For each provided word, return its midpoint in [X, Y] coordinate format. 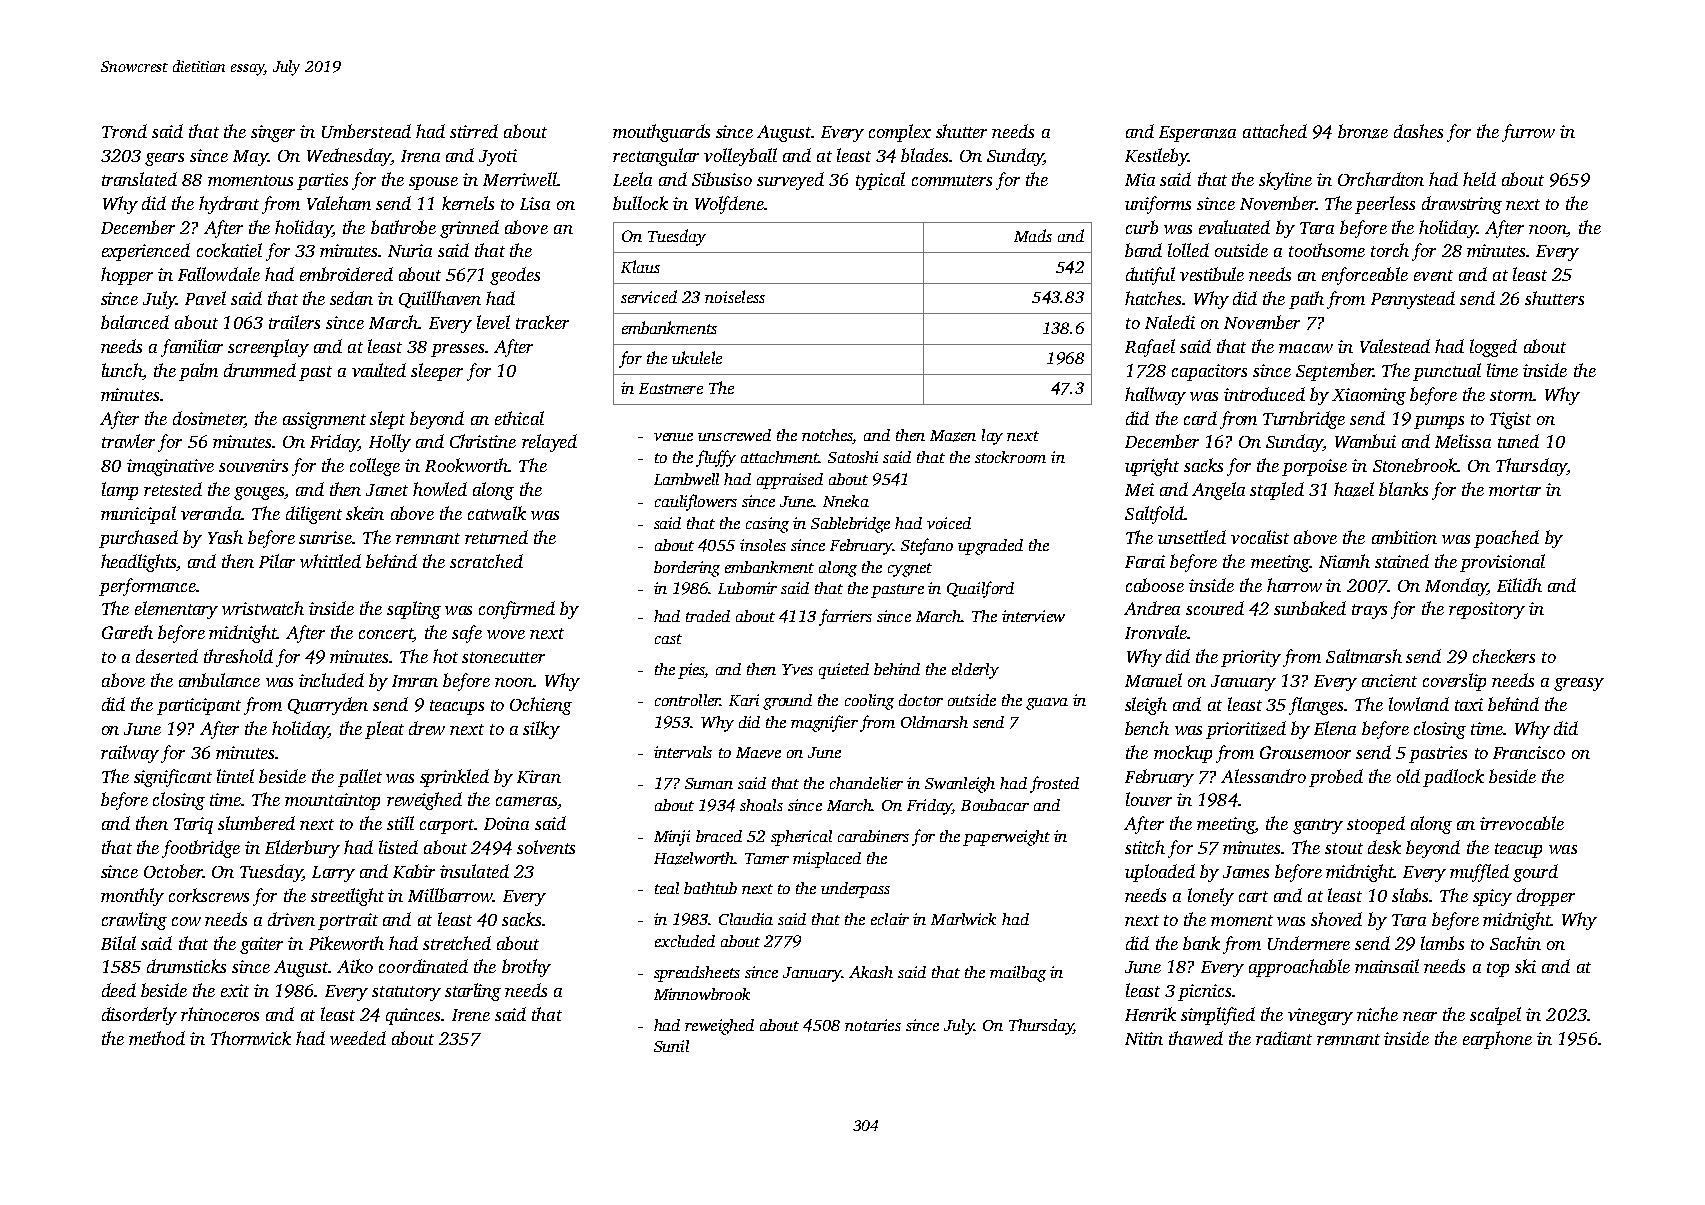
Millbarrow [450, 895]
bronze [1363, 131]
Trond [124, 131]
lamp [120, 491]
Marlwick [963, 919]
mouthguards [661, 133]
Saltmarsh [1364, 656]
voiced [949, 523]
